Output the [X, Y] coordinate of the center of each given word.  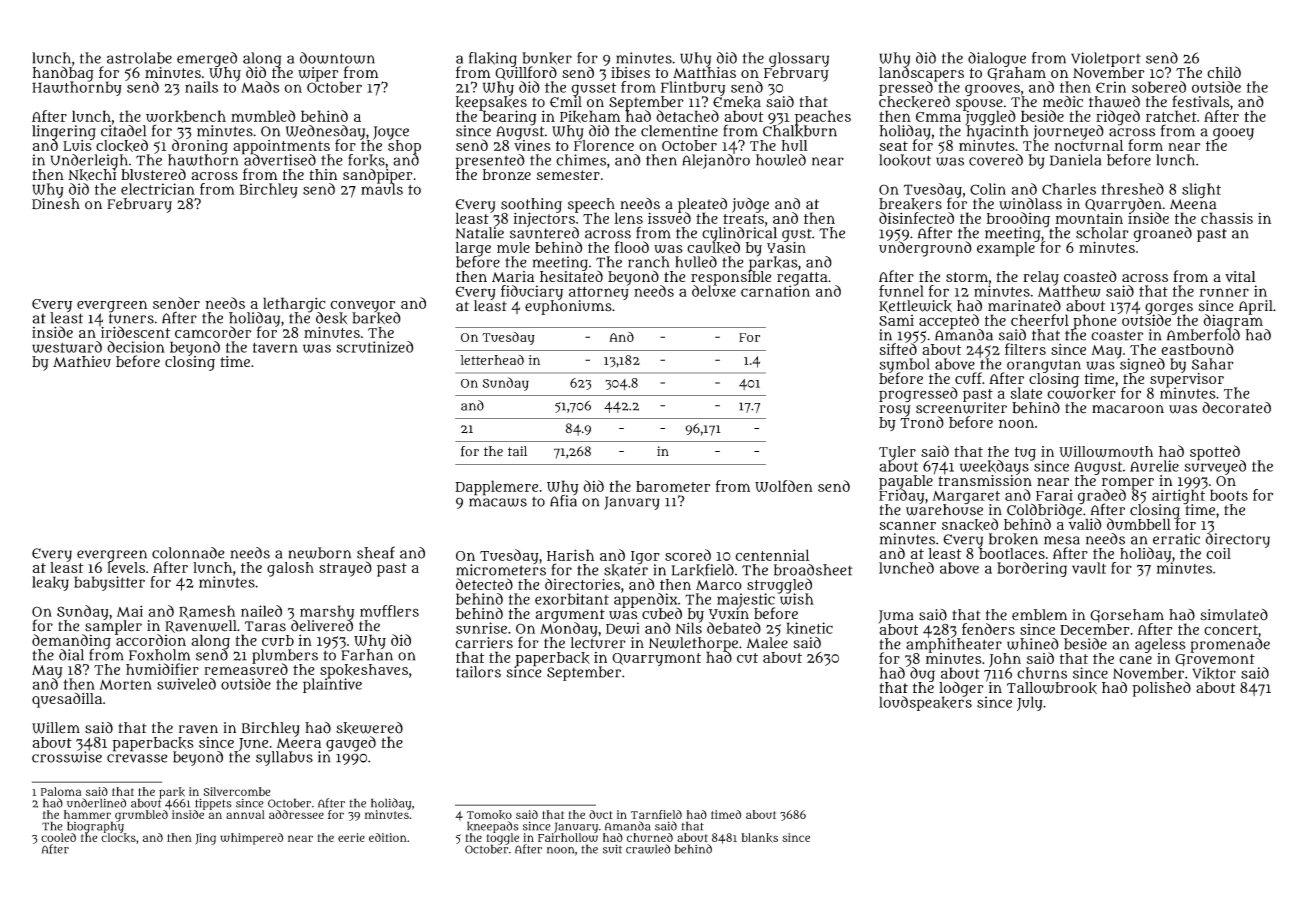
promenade [1230, 645]
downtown [337, 58]
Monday [569, 629]
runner [1224, 292]
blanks [759, 838]
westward [67, 347]
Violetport [1106, 59]
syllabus [284, 758]
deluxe [714, 291]
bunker [547, 58]
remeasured [246, 669]
